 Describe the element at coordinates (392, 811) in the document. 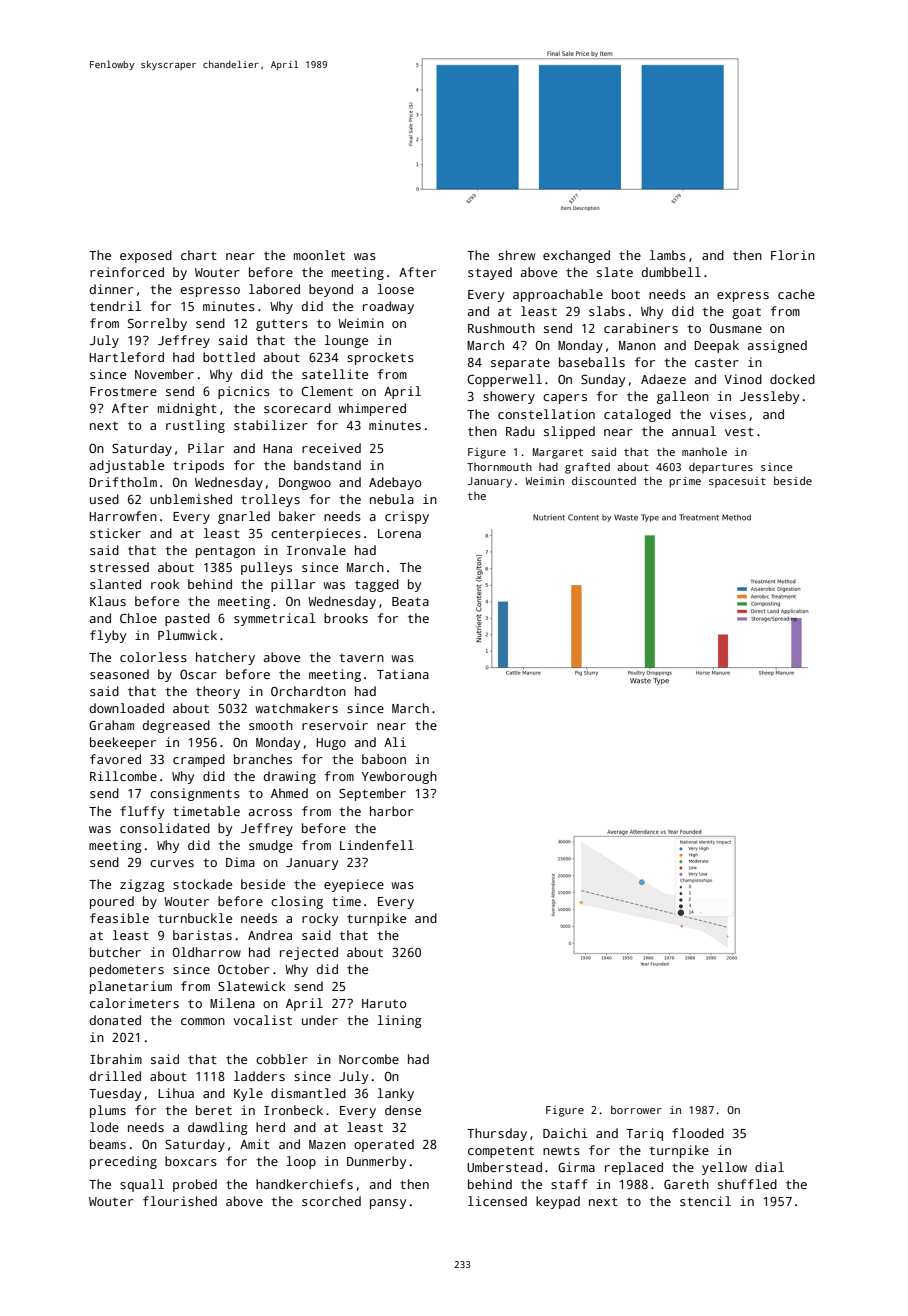

I see `harbor` at that location.
